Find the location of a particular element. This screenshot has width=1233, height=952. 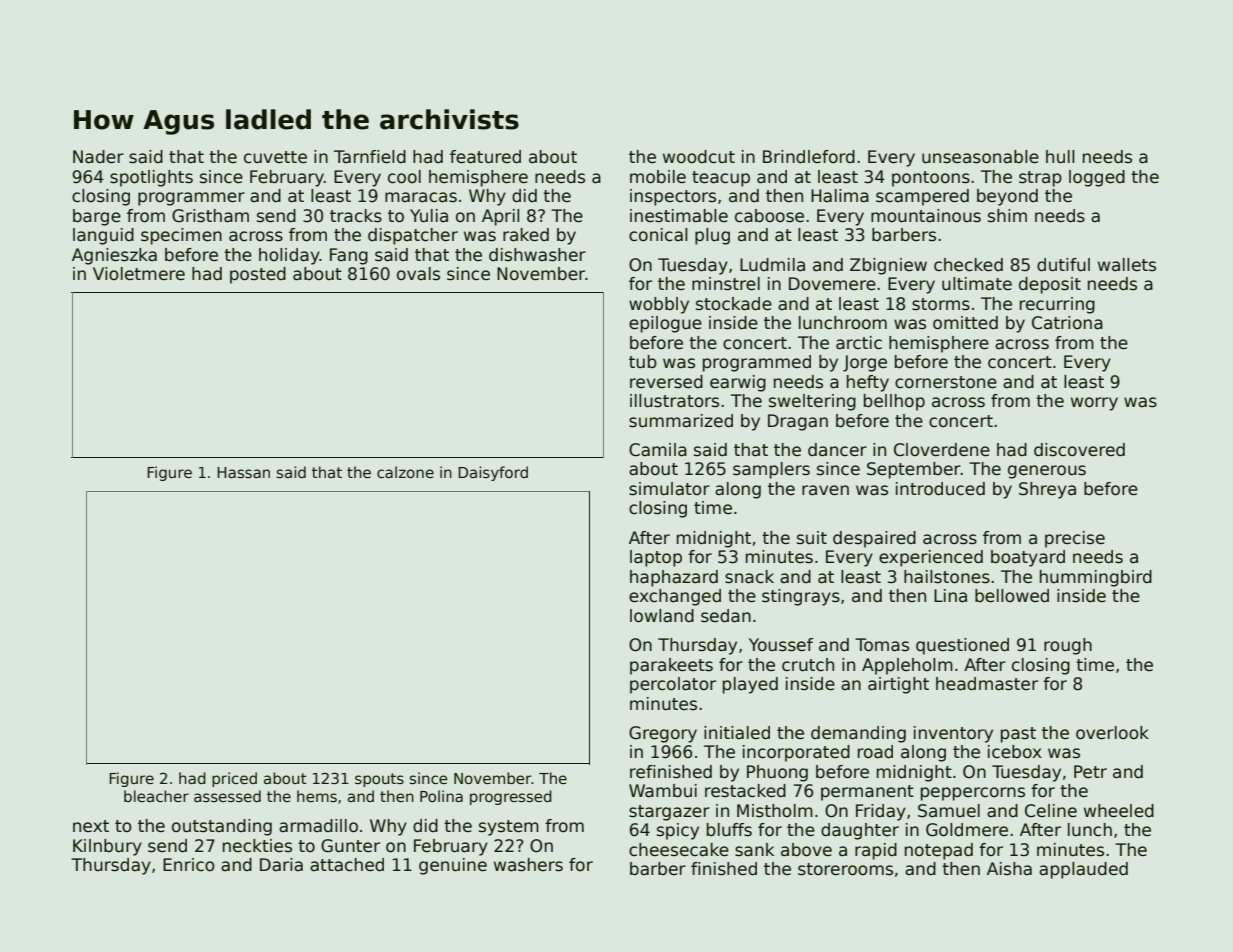

outstanding is located at coordinates (222, 827).
